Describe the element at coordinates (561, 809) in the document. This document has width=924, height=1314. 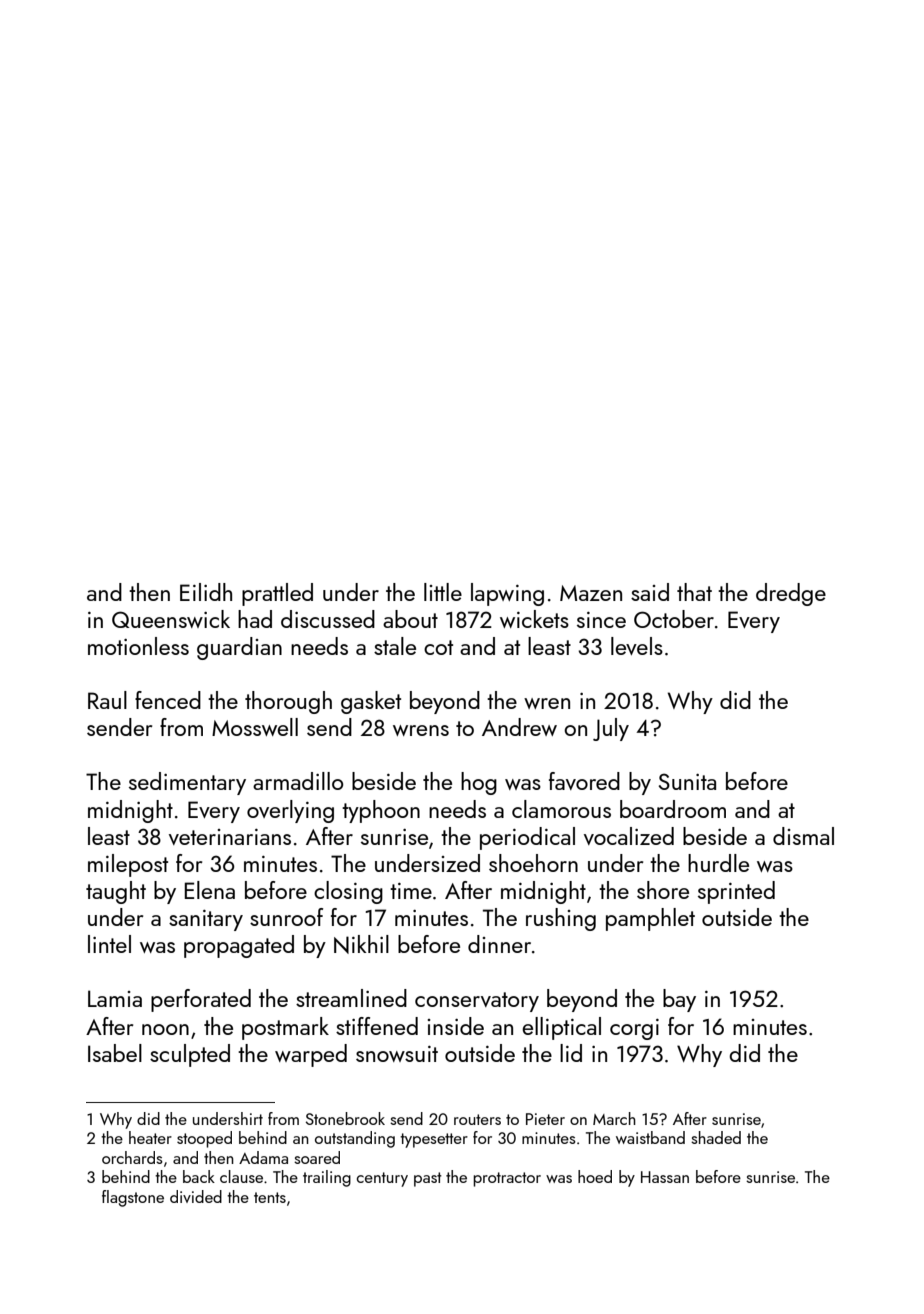
I see `clamorous` at that location.
